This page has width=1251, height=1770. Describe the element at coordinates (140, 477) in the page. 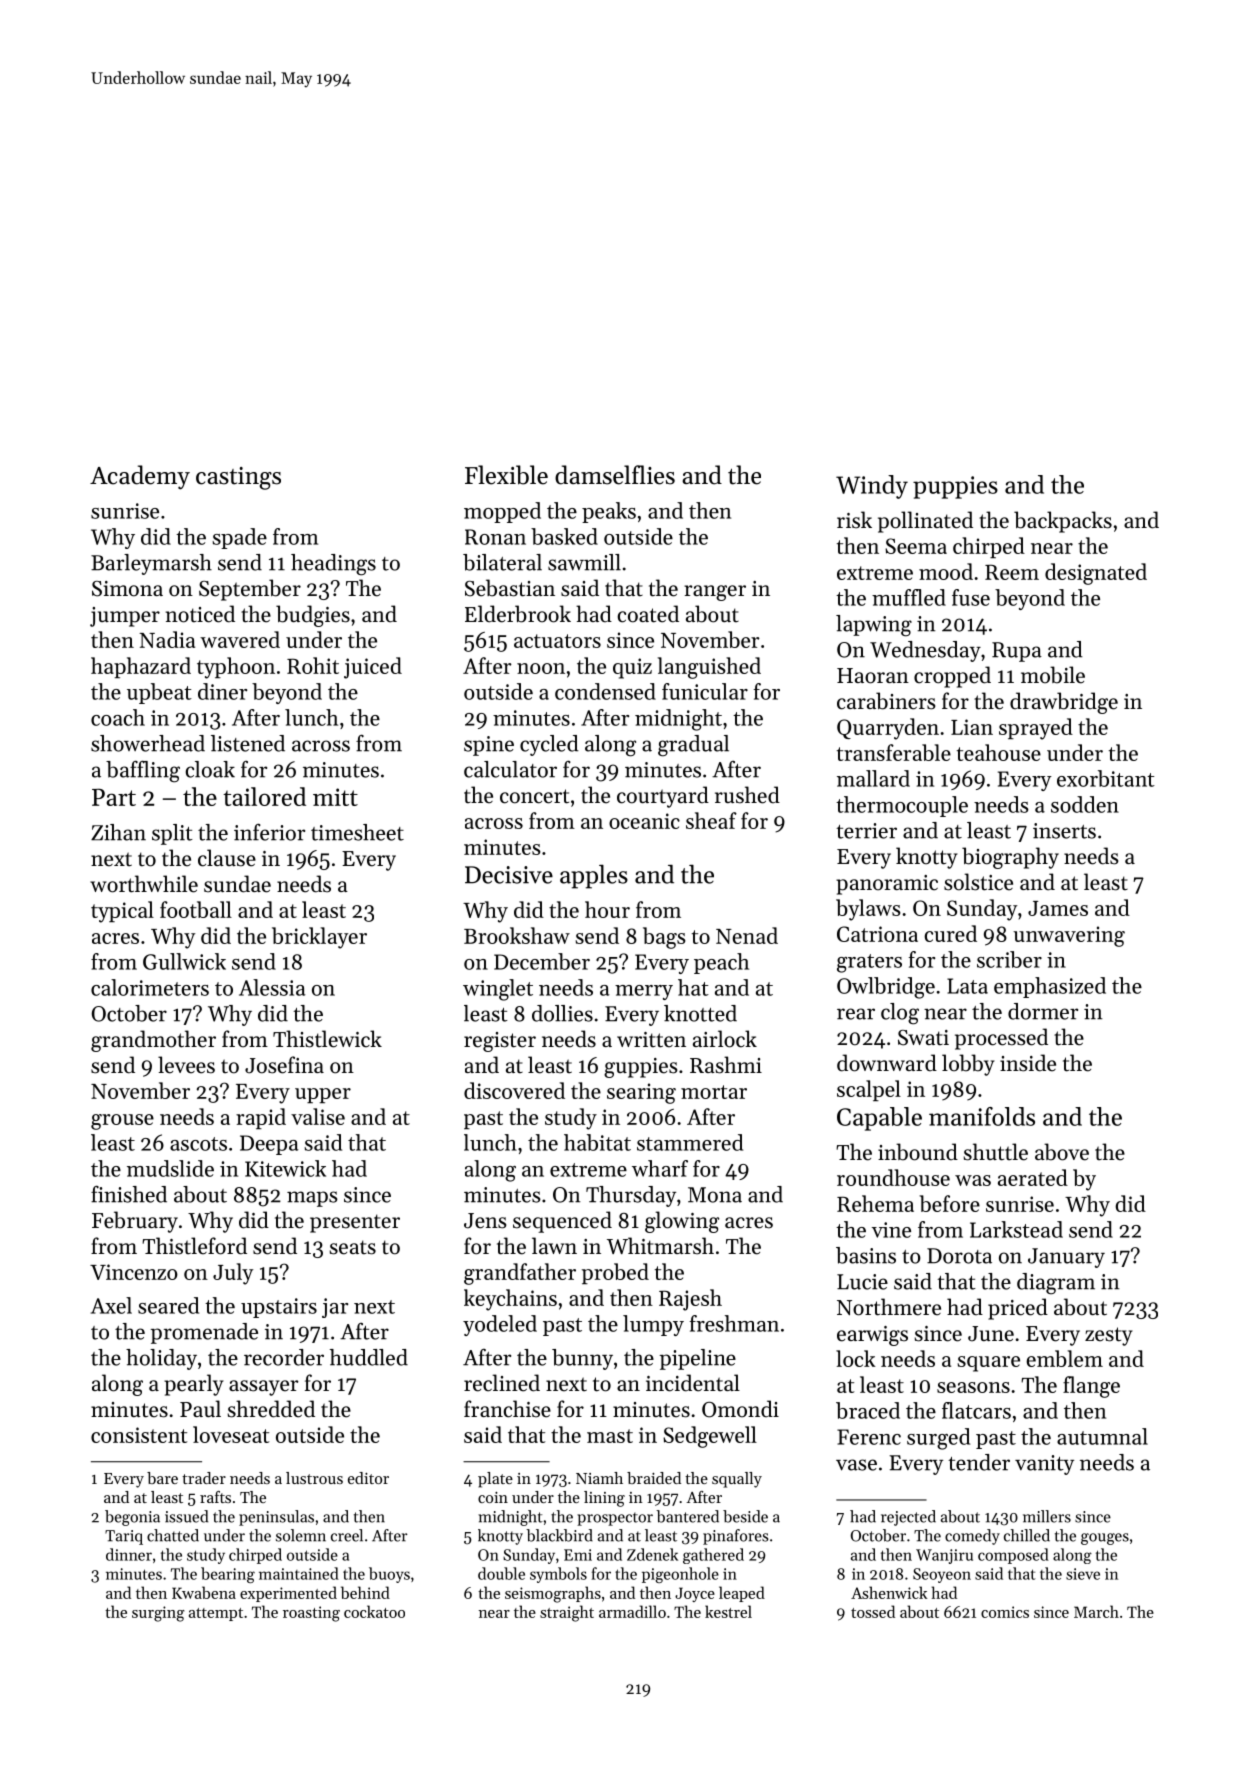

I see `Academy` at that location.
